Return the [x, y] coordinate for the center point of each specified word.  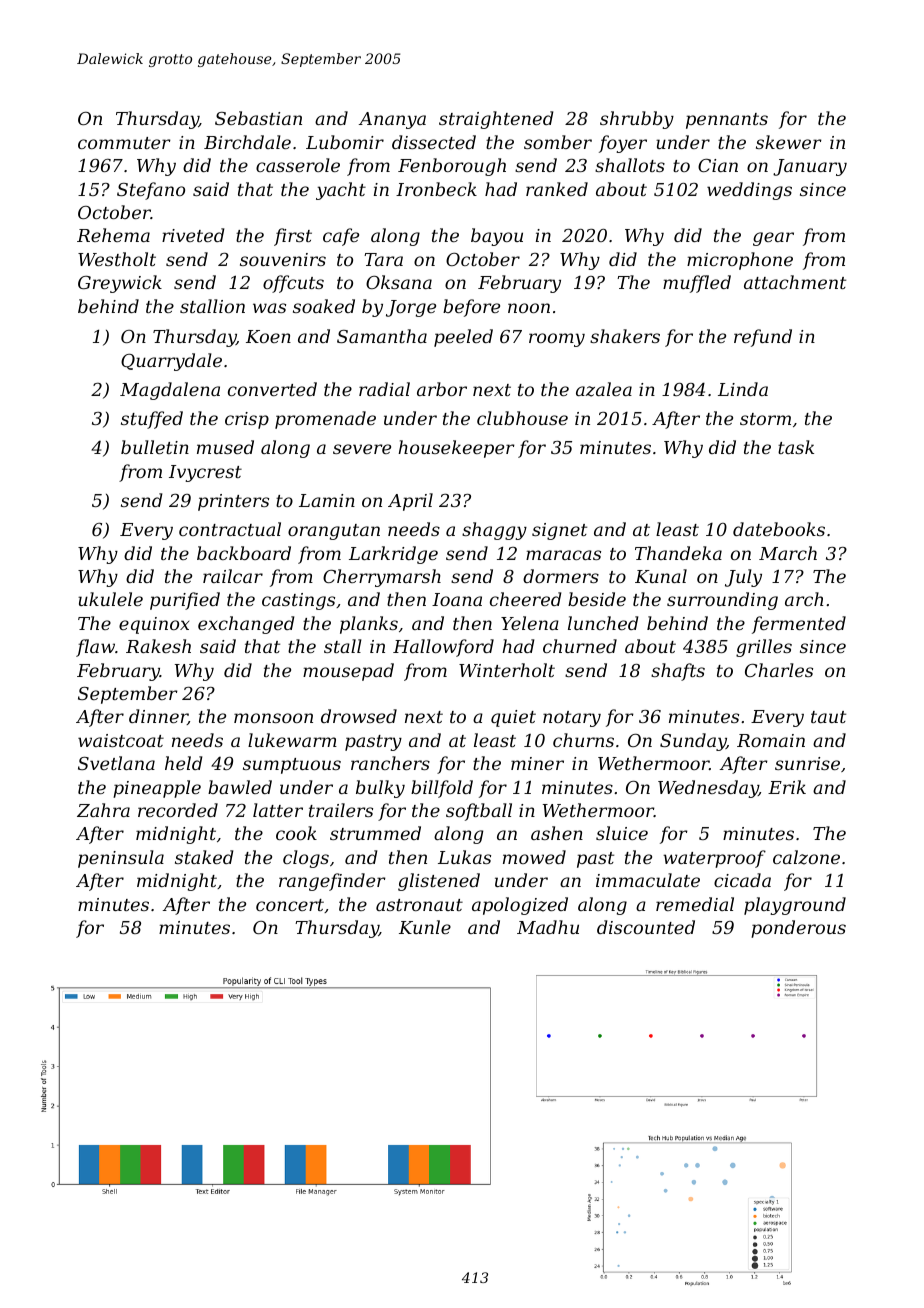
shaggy [494, 531]
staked [204, 857]
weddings [749, 191]
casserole [298, 165]
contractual [230, 529]
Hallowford [443, 648]
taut [828, 717]
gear [773, 239]
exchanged [246, 625]
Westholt [117, 259]
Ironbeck [436, 189]
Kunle [425, 927]
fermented [799, 625]
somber [558, 142]
